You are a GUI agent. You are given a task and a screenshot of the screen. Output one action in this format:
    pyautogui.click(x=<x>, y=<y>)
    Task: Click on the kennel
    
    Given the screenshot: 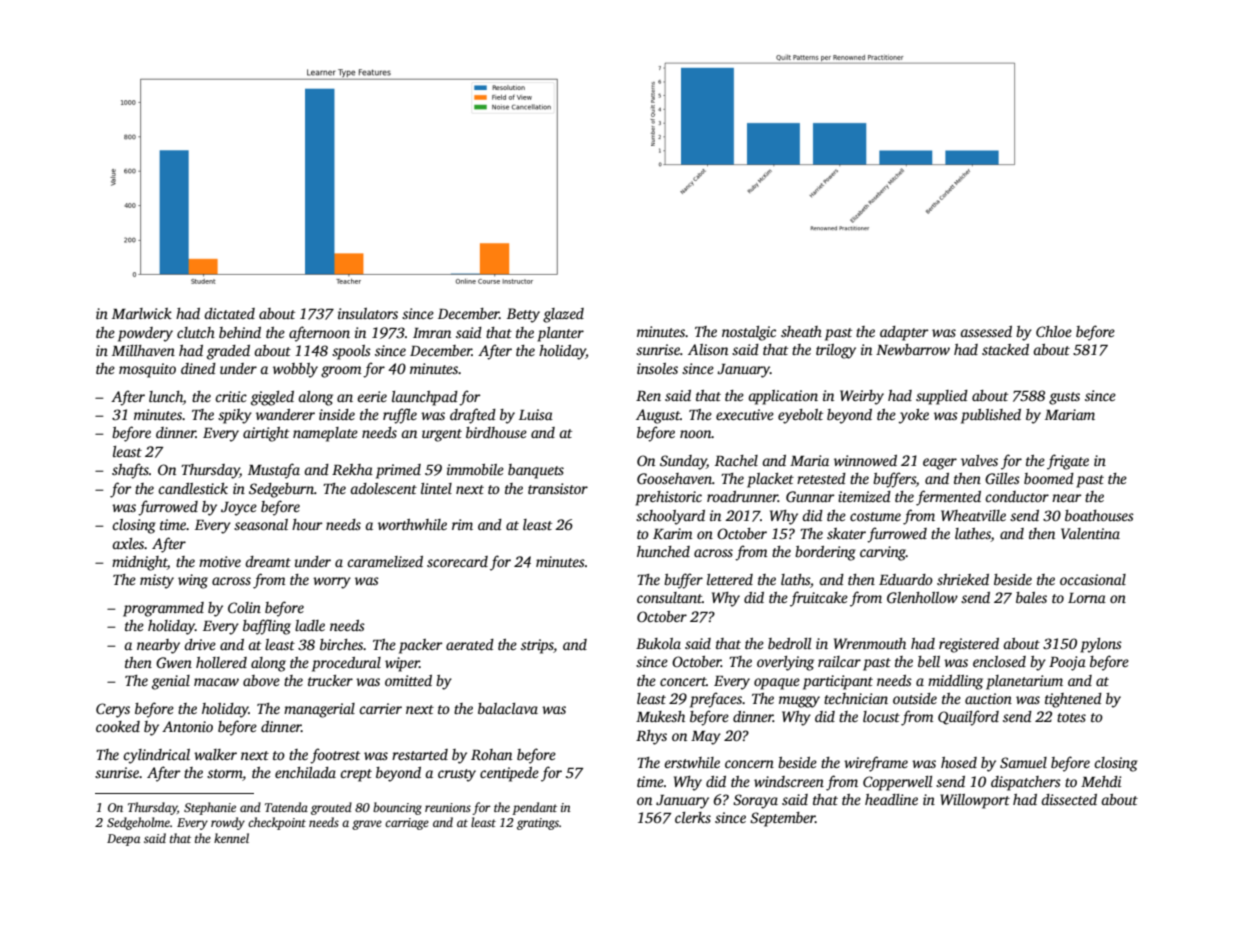 What is the action you would take?
    pyautogui.click(x=231, y=838)
